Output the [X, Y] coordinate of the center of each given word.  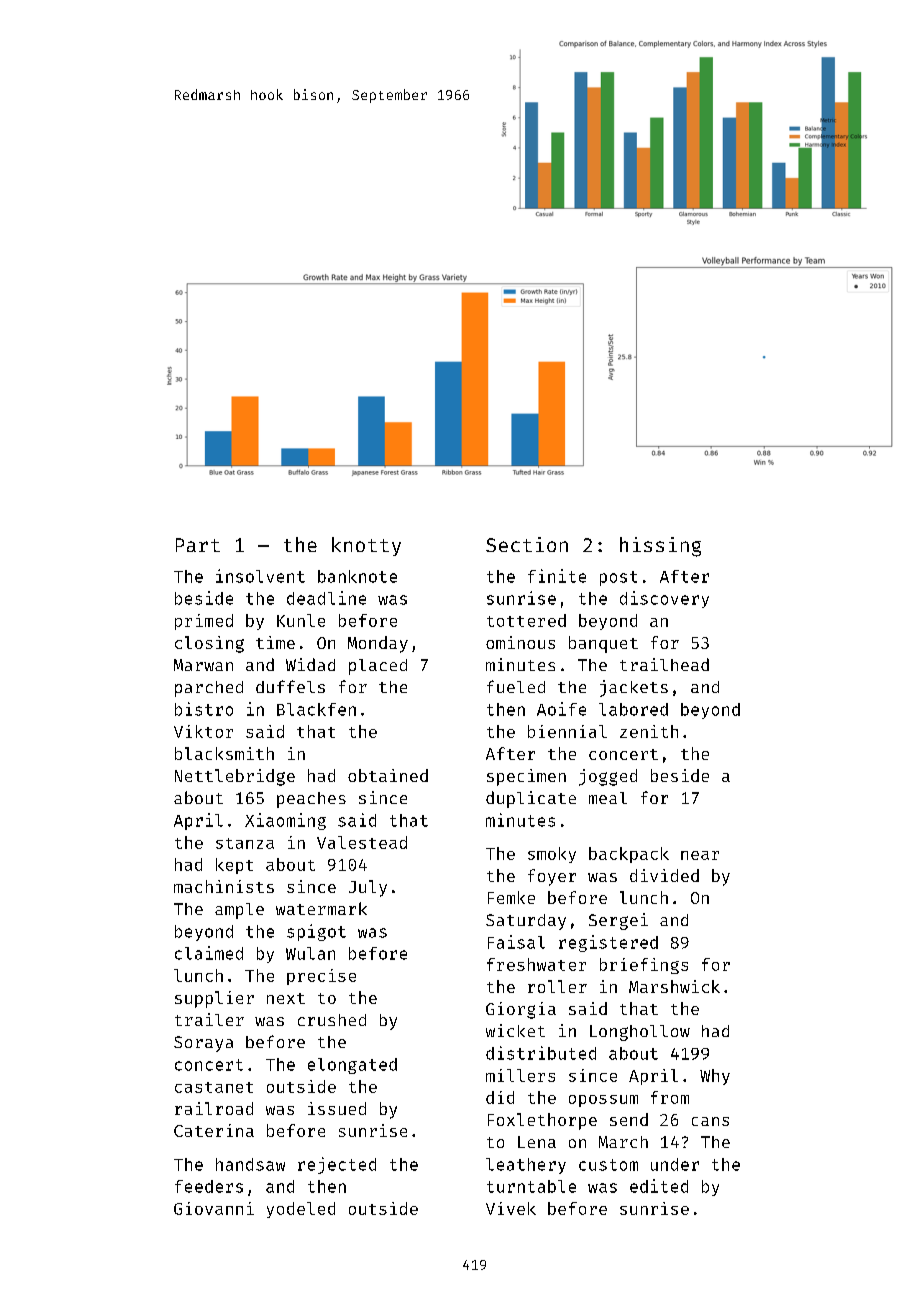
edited [659, 1186]
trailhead [664, 664]
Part [198, 545]
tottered [526, 620]
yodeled [301, 1210]
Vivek [511, 1208]
